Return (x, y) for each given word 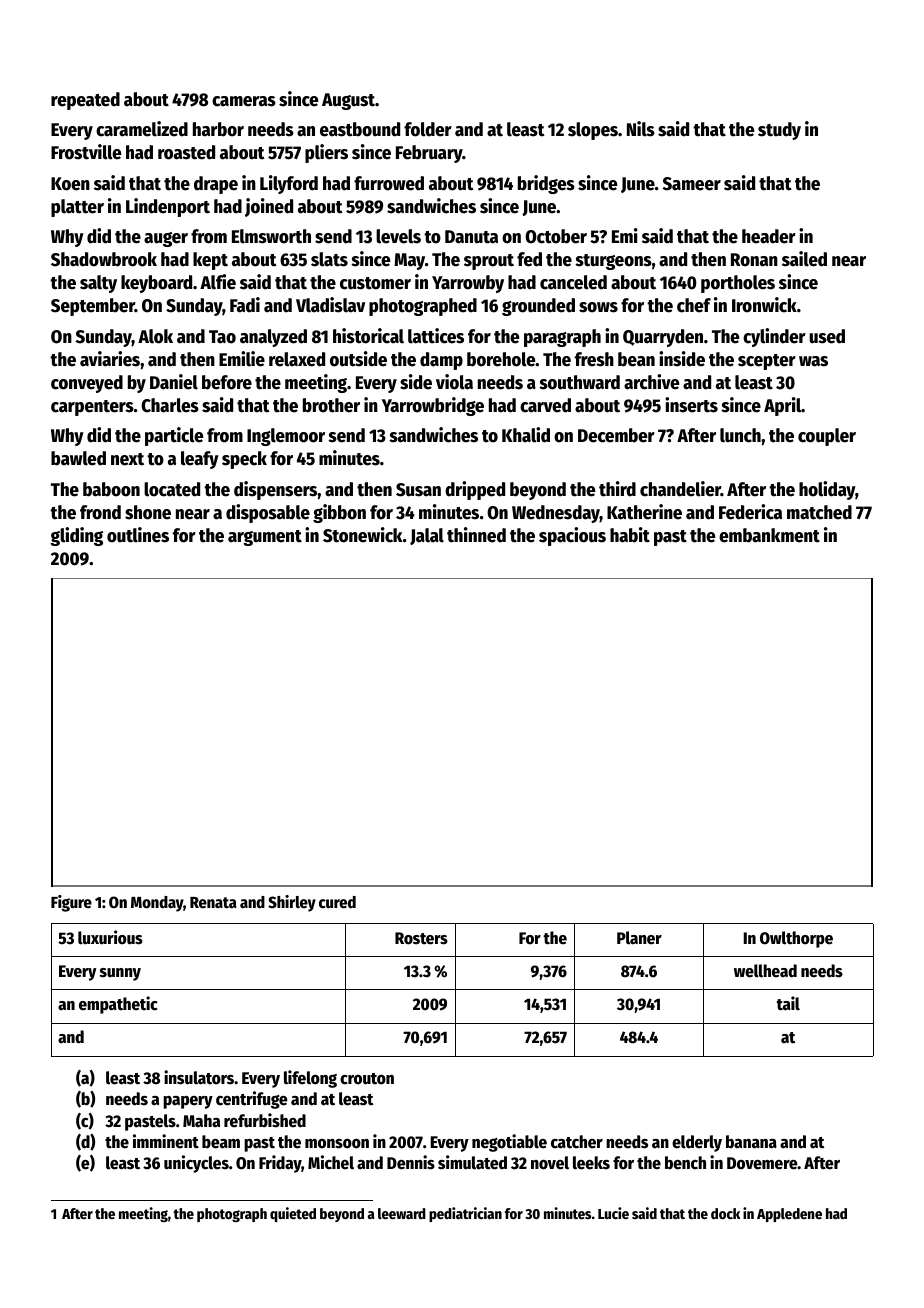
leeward (402, 1213)
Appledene (789, 1215)
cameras (244, 101)
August (348, 101)
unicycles (196, 1164)
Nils (641, 129)
